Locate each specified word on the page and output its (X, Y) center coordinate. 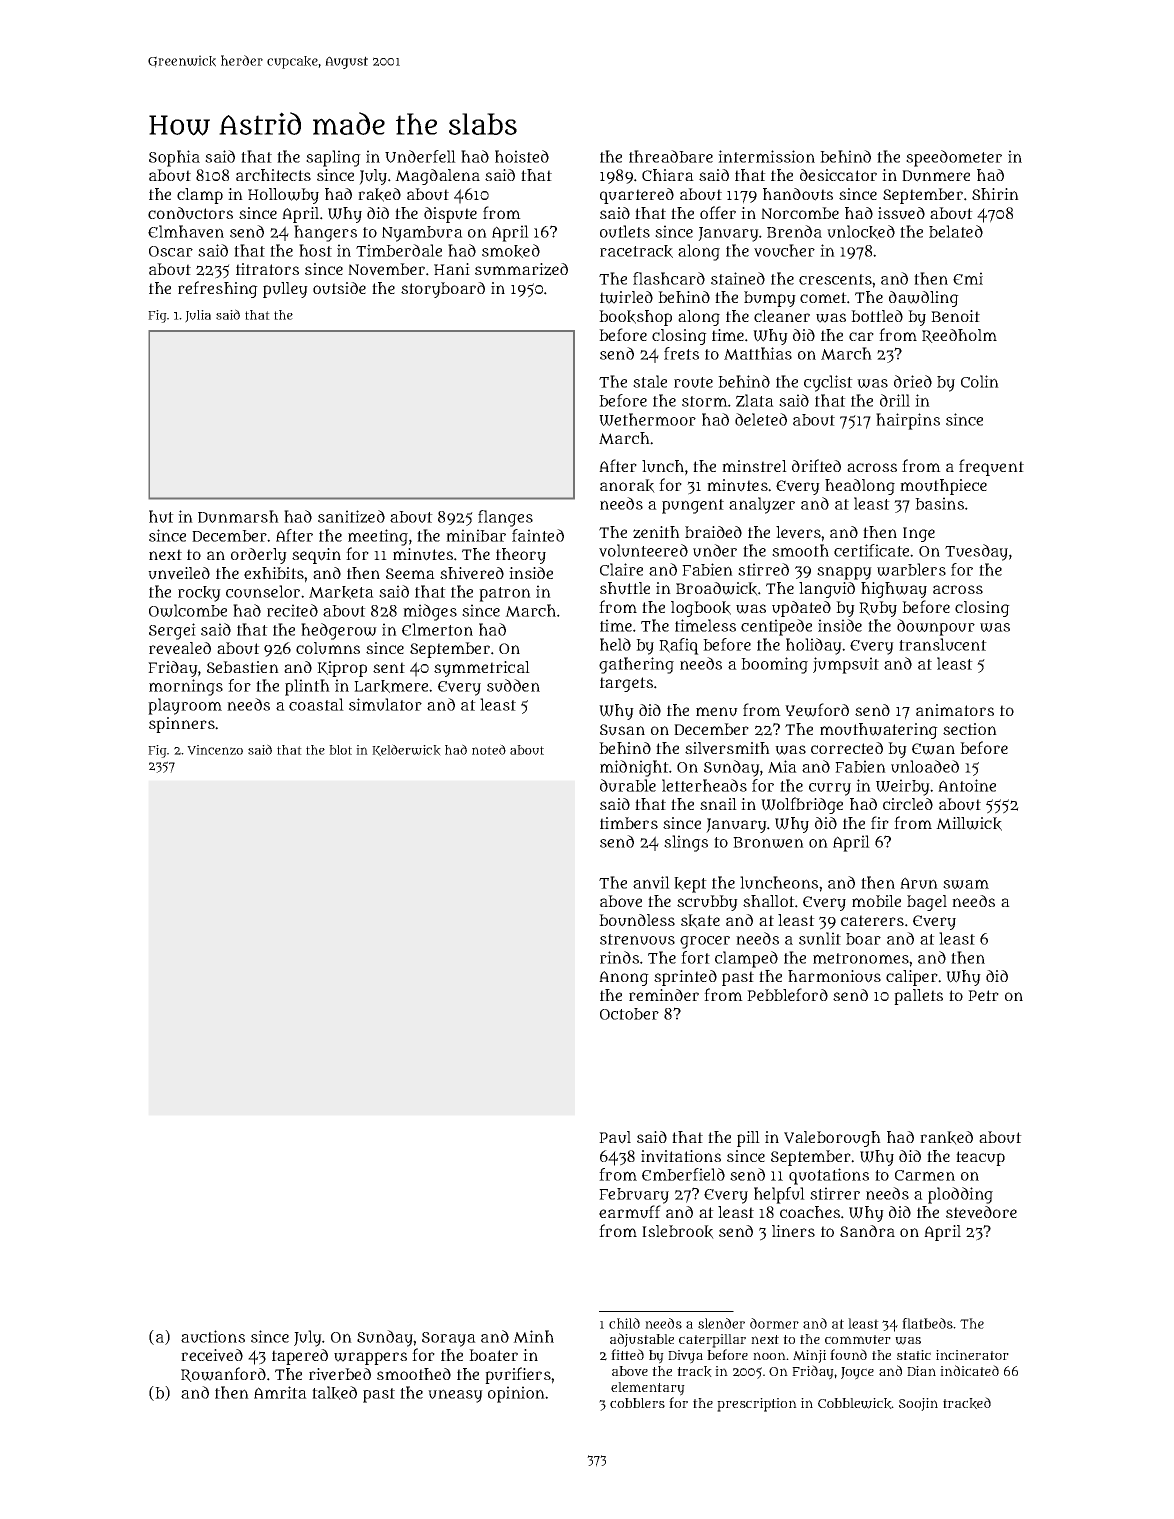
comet (823, 297)
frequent (991, 467)
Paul (615, 1137)
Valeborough (832, 1139)
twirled (626, 297)
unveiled (179, 573)
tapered (300, 1357)
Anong (624, 978)
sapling (333, 158)
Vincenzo (215, 750)
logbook (701, 609)
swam (966, 884)
